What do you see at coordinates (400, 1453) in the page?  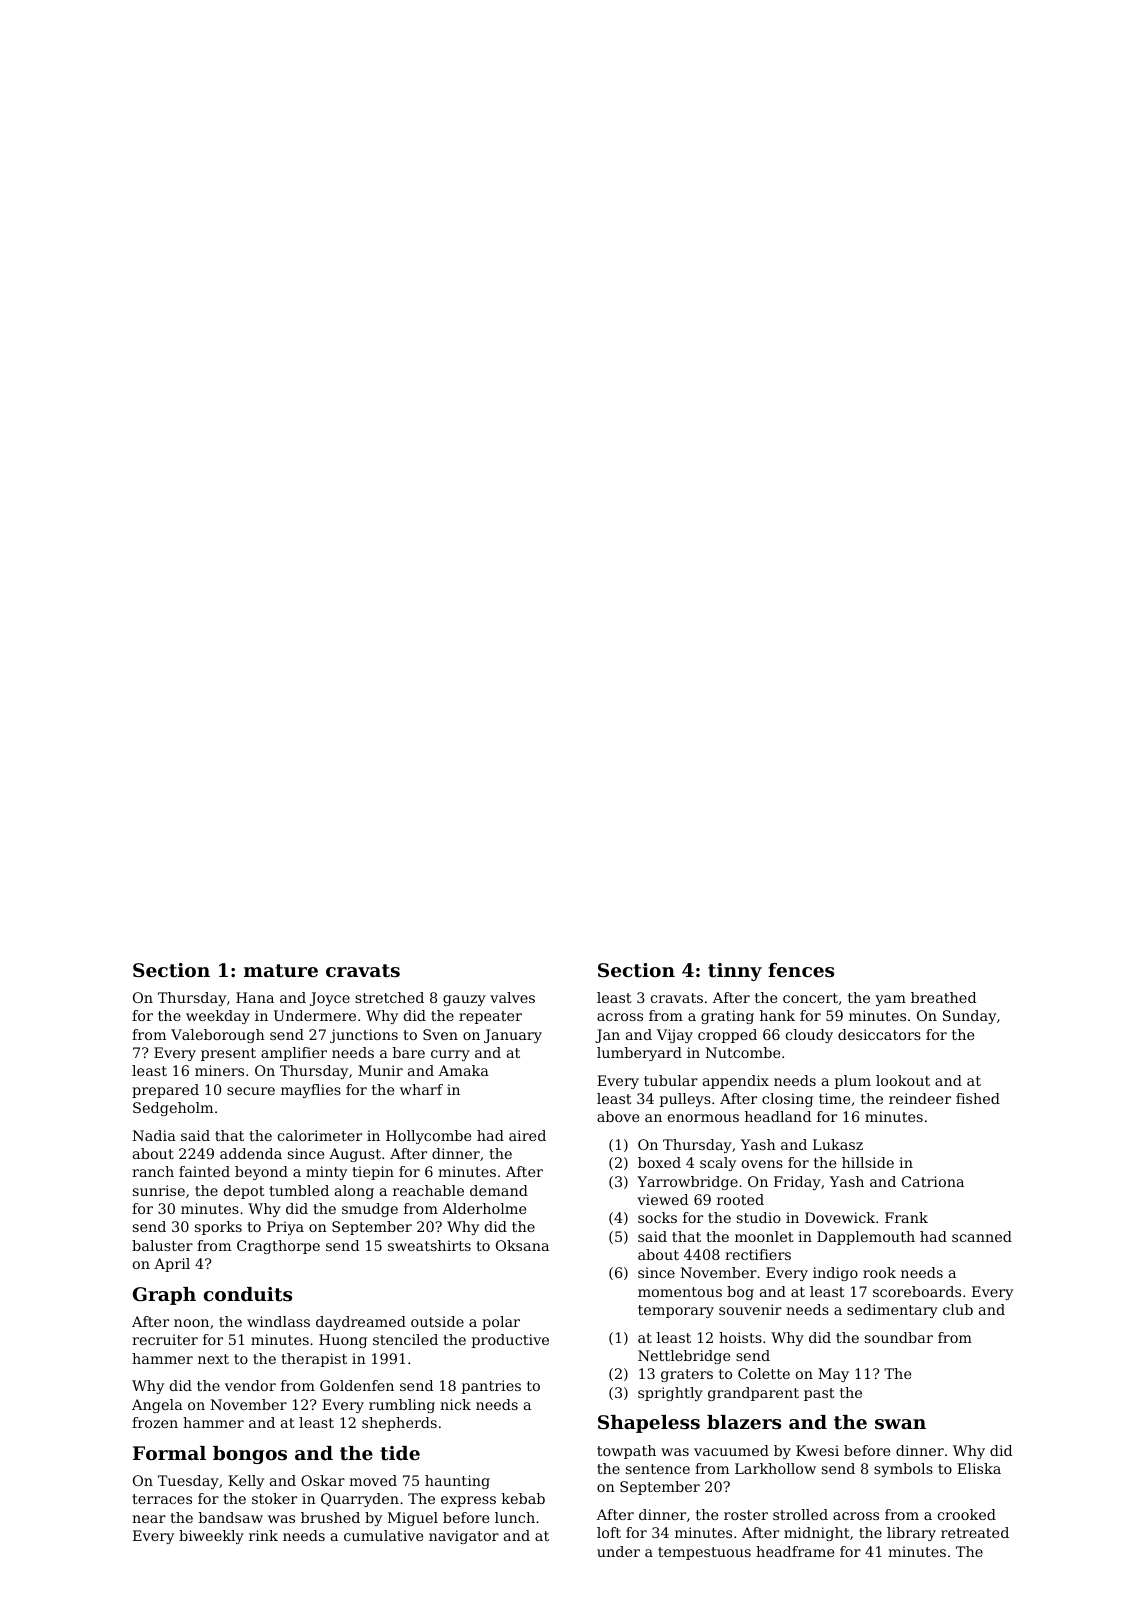 I see `tide` at bounding box center [400, 1453].
